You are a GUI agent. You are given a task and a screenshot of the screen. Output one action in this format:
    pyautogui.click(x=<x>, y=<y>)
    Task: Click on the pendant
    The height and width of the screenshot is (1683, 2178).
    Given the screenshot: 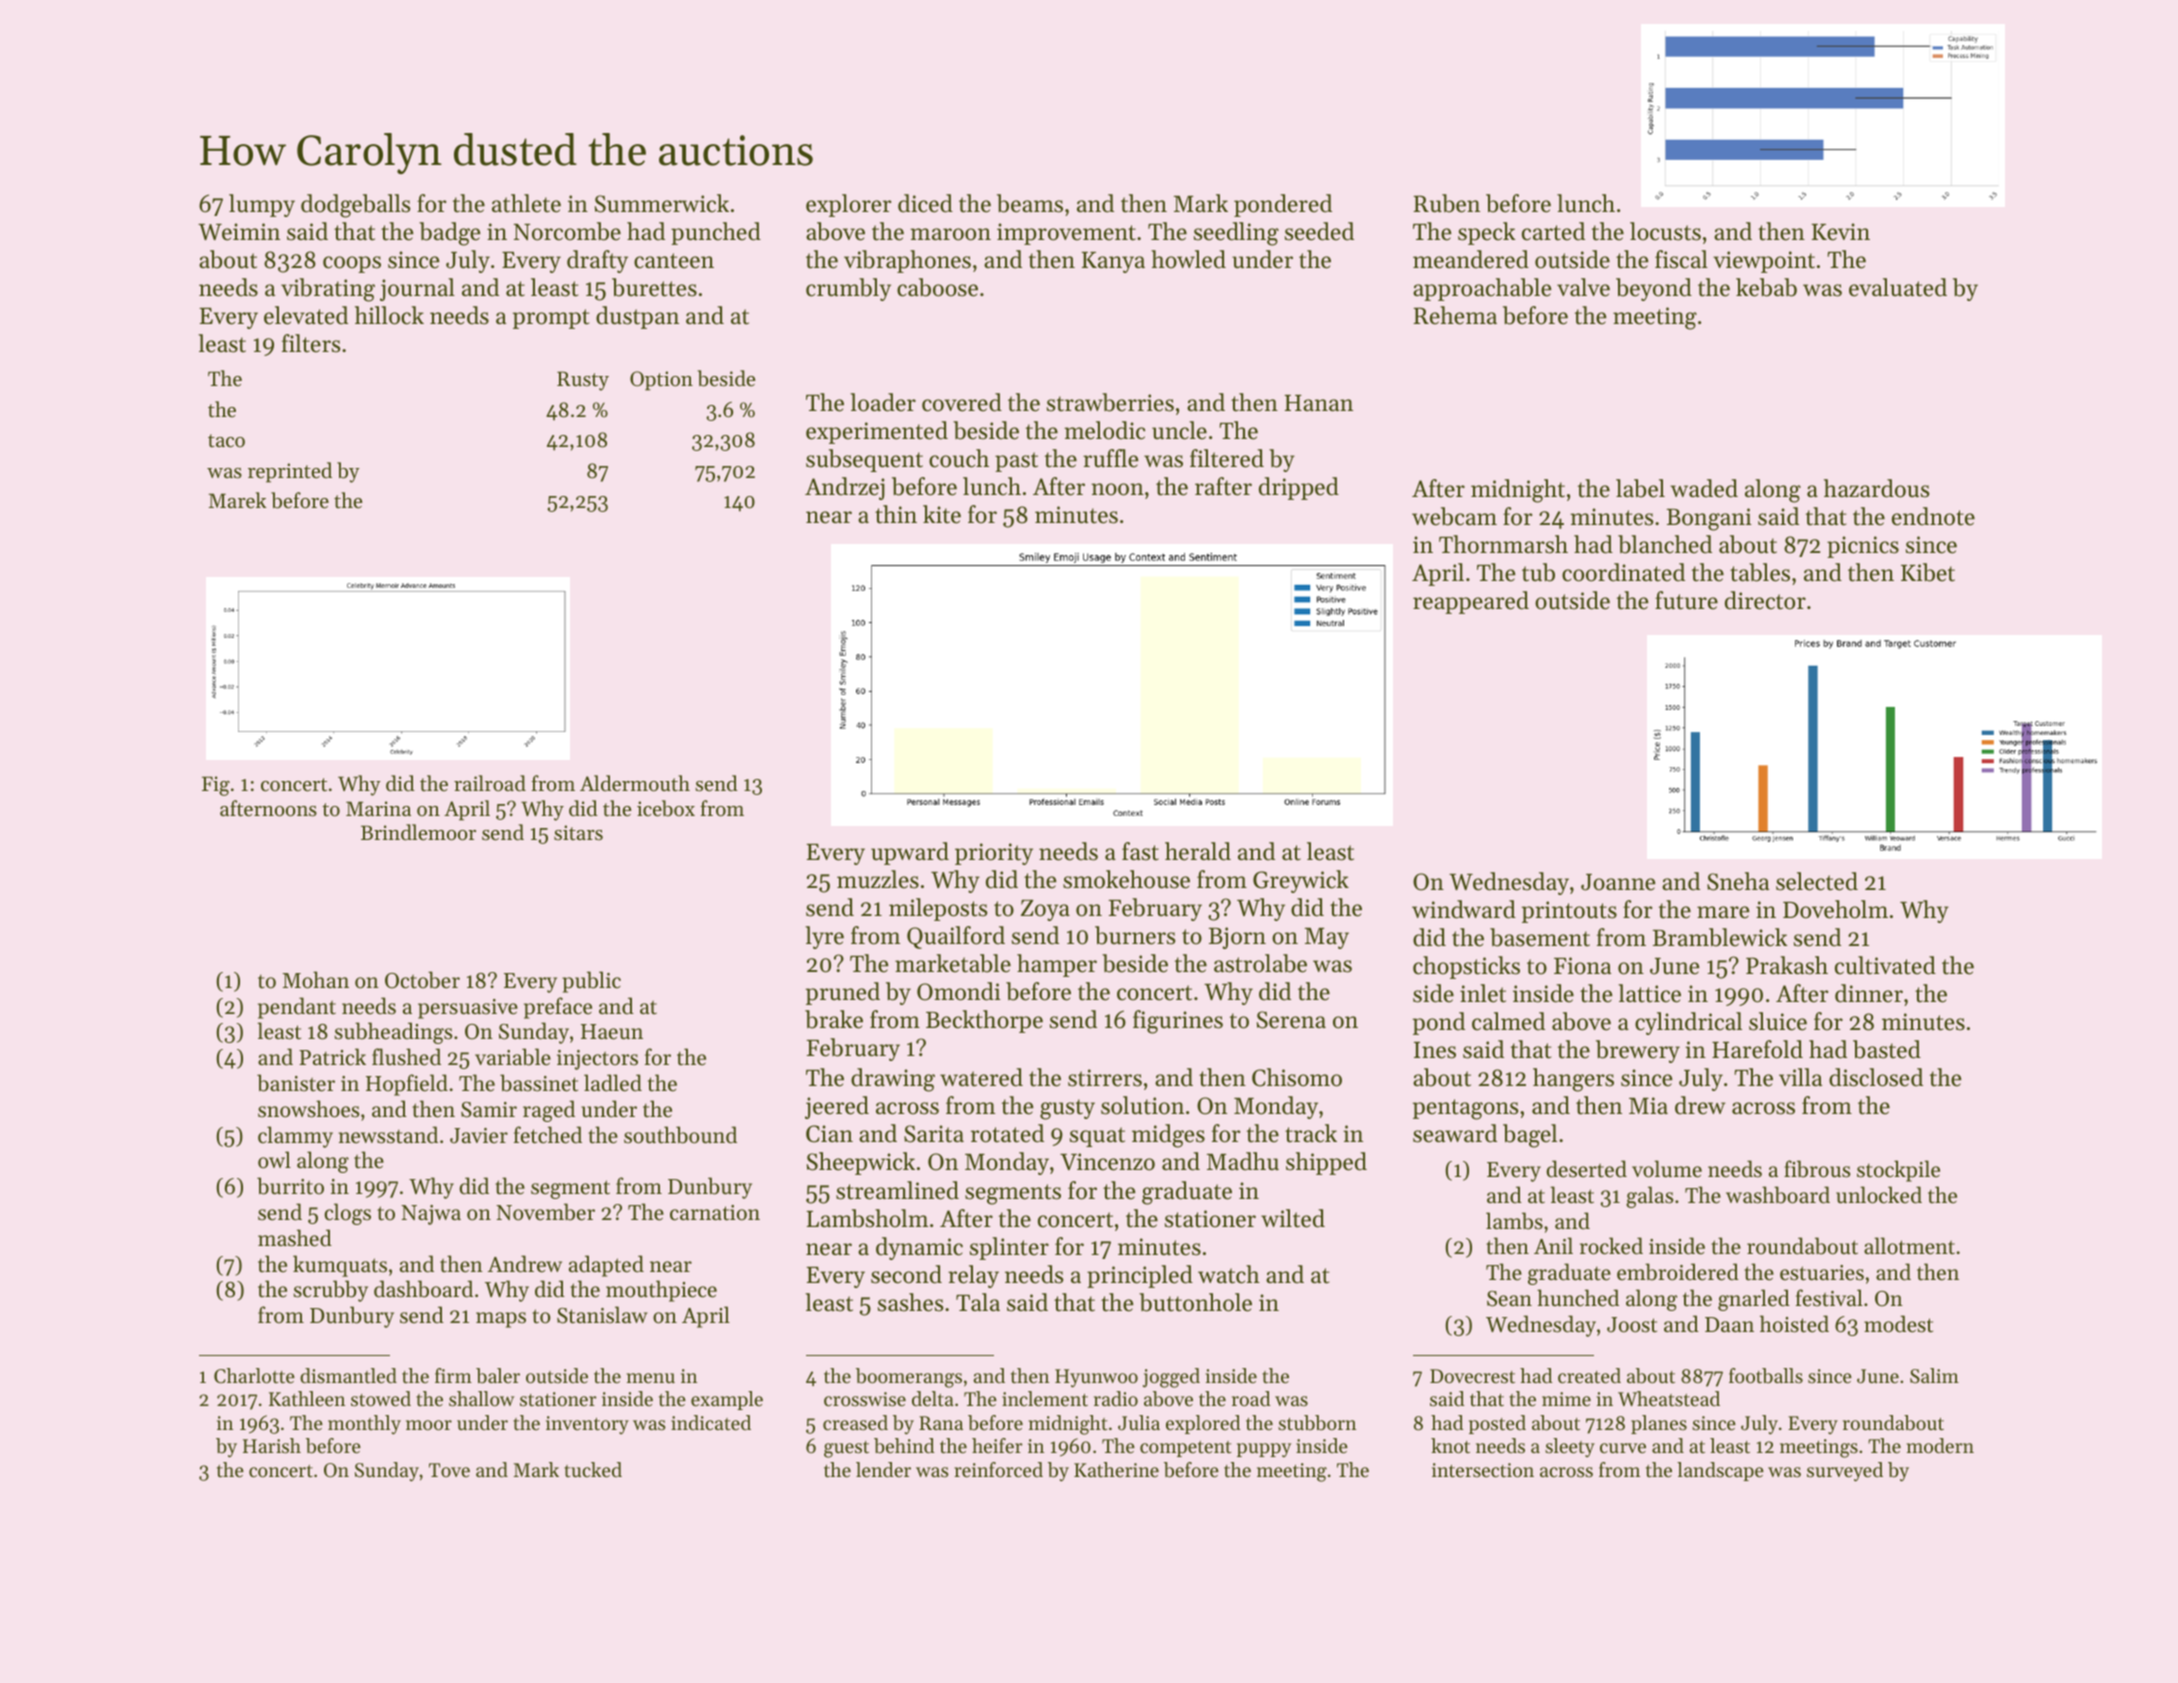 What is the action you would take?
    pyautogui.click(x=297, y=1008)
